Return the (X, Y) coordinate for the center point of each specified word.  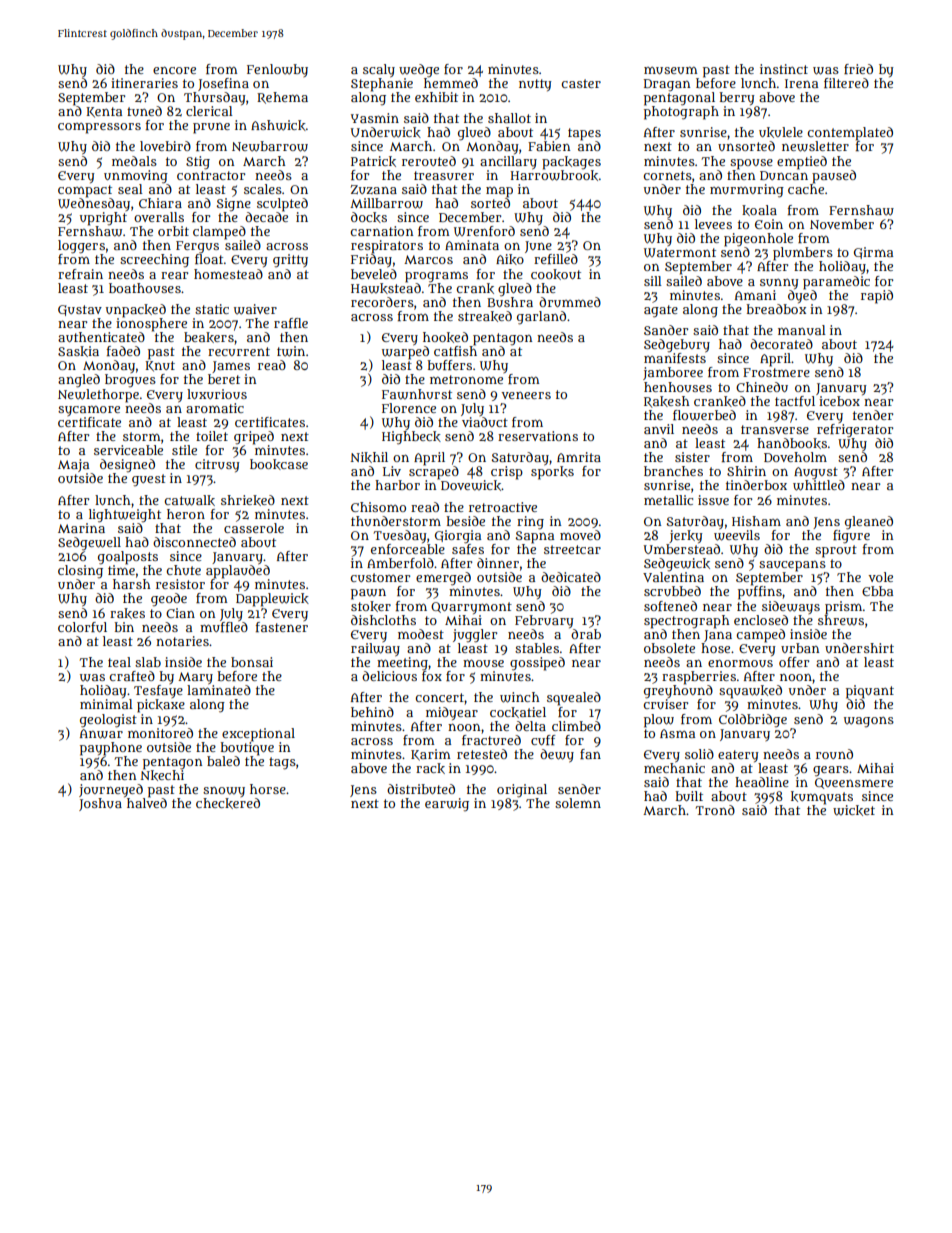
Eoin (769, 224)
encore (174, 70)
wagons (869, 722)
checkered (228, 803)
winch (519, 697)
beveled (374, 274)
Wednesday (94, 204)
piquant (870, 692)
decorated (781, 344)
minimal (106, 704)
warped (405, 353)
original (522, 791)
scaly (379, 70)
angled (79, 381)
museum (670, 70)
